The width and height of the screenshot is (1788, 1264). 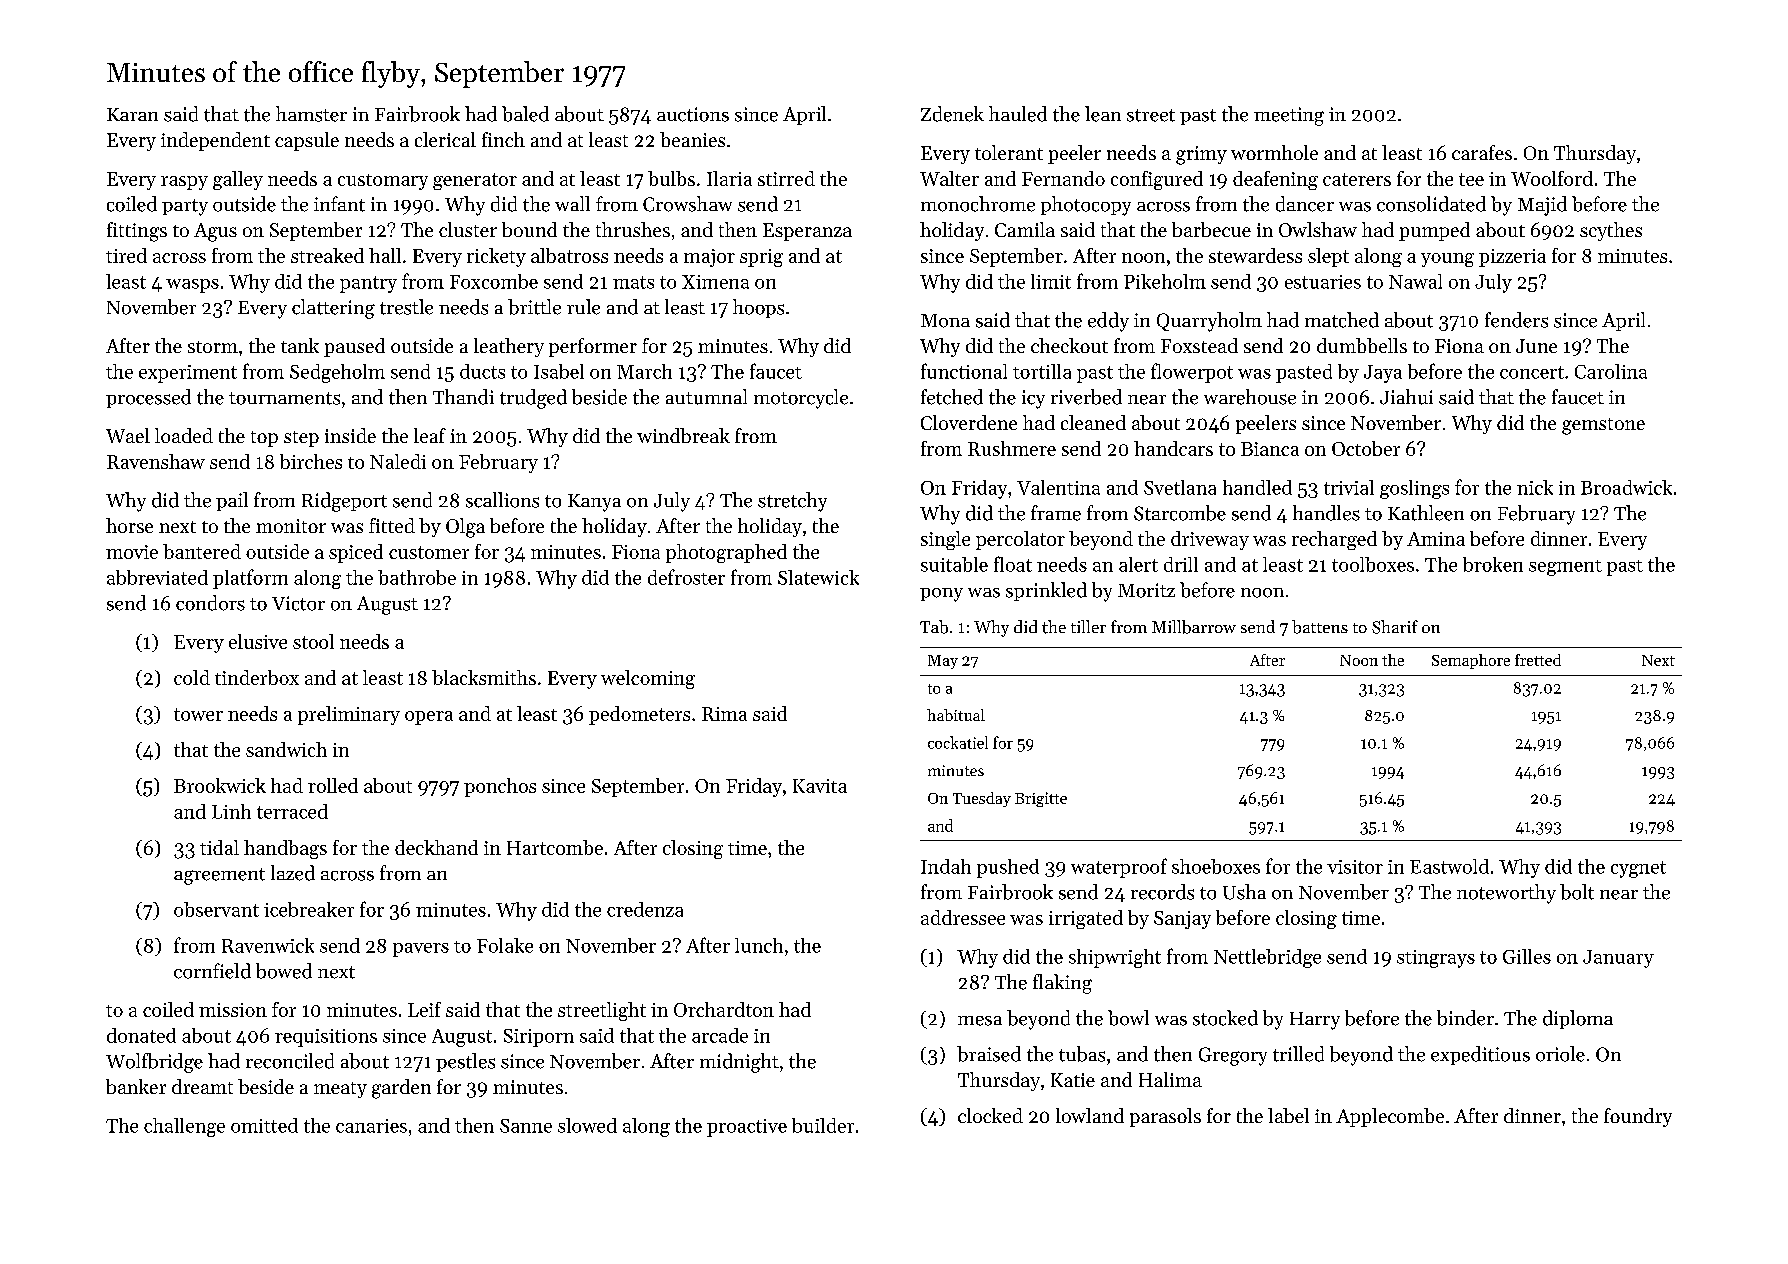 What do you see at coordinates (417, 577) in the screenshot?
I see `bathrobe` at bounding box center [417, 577].
